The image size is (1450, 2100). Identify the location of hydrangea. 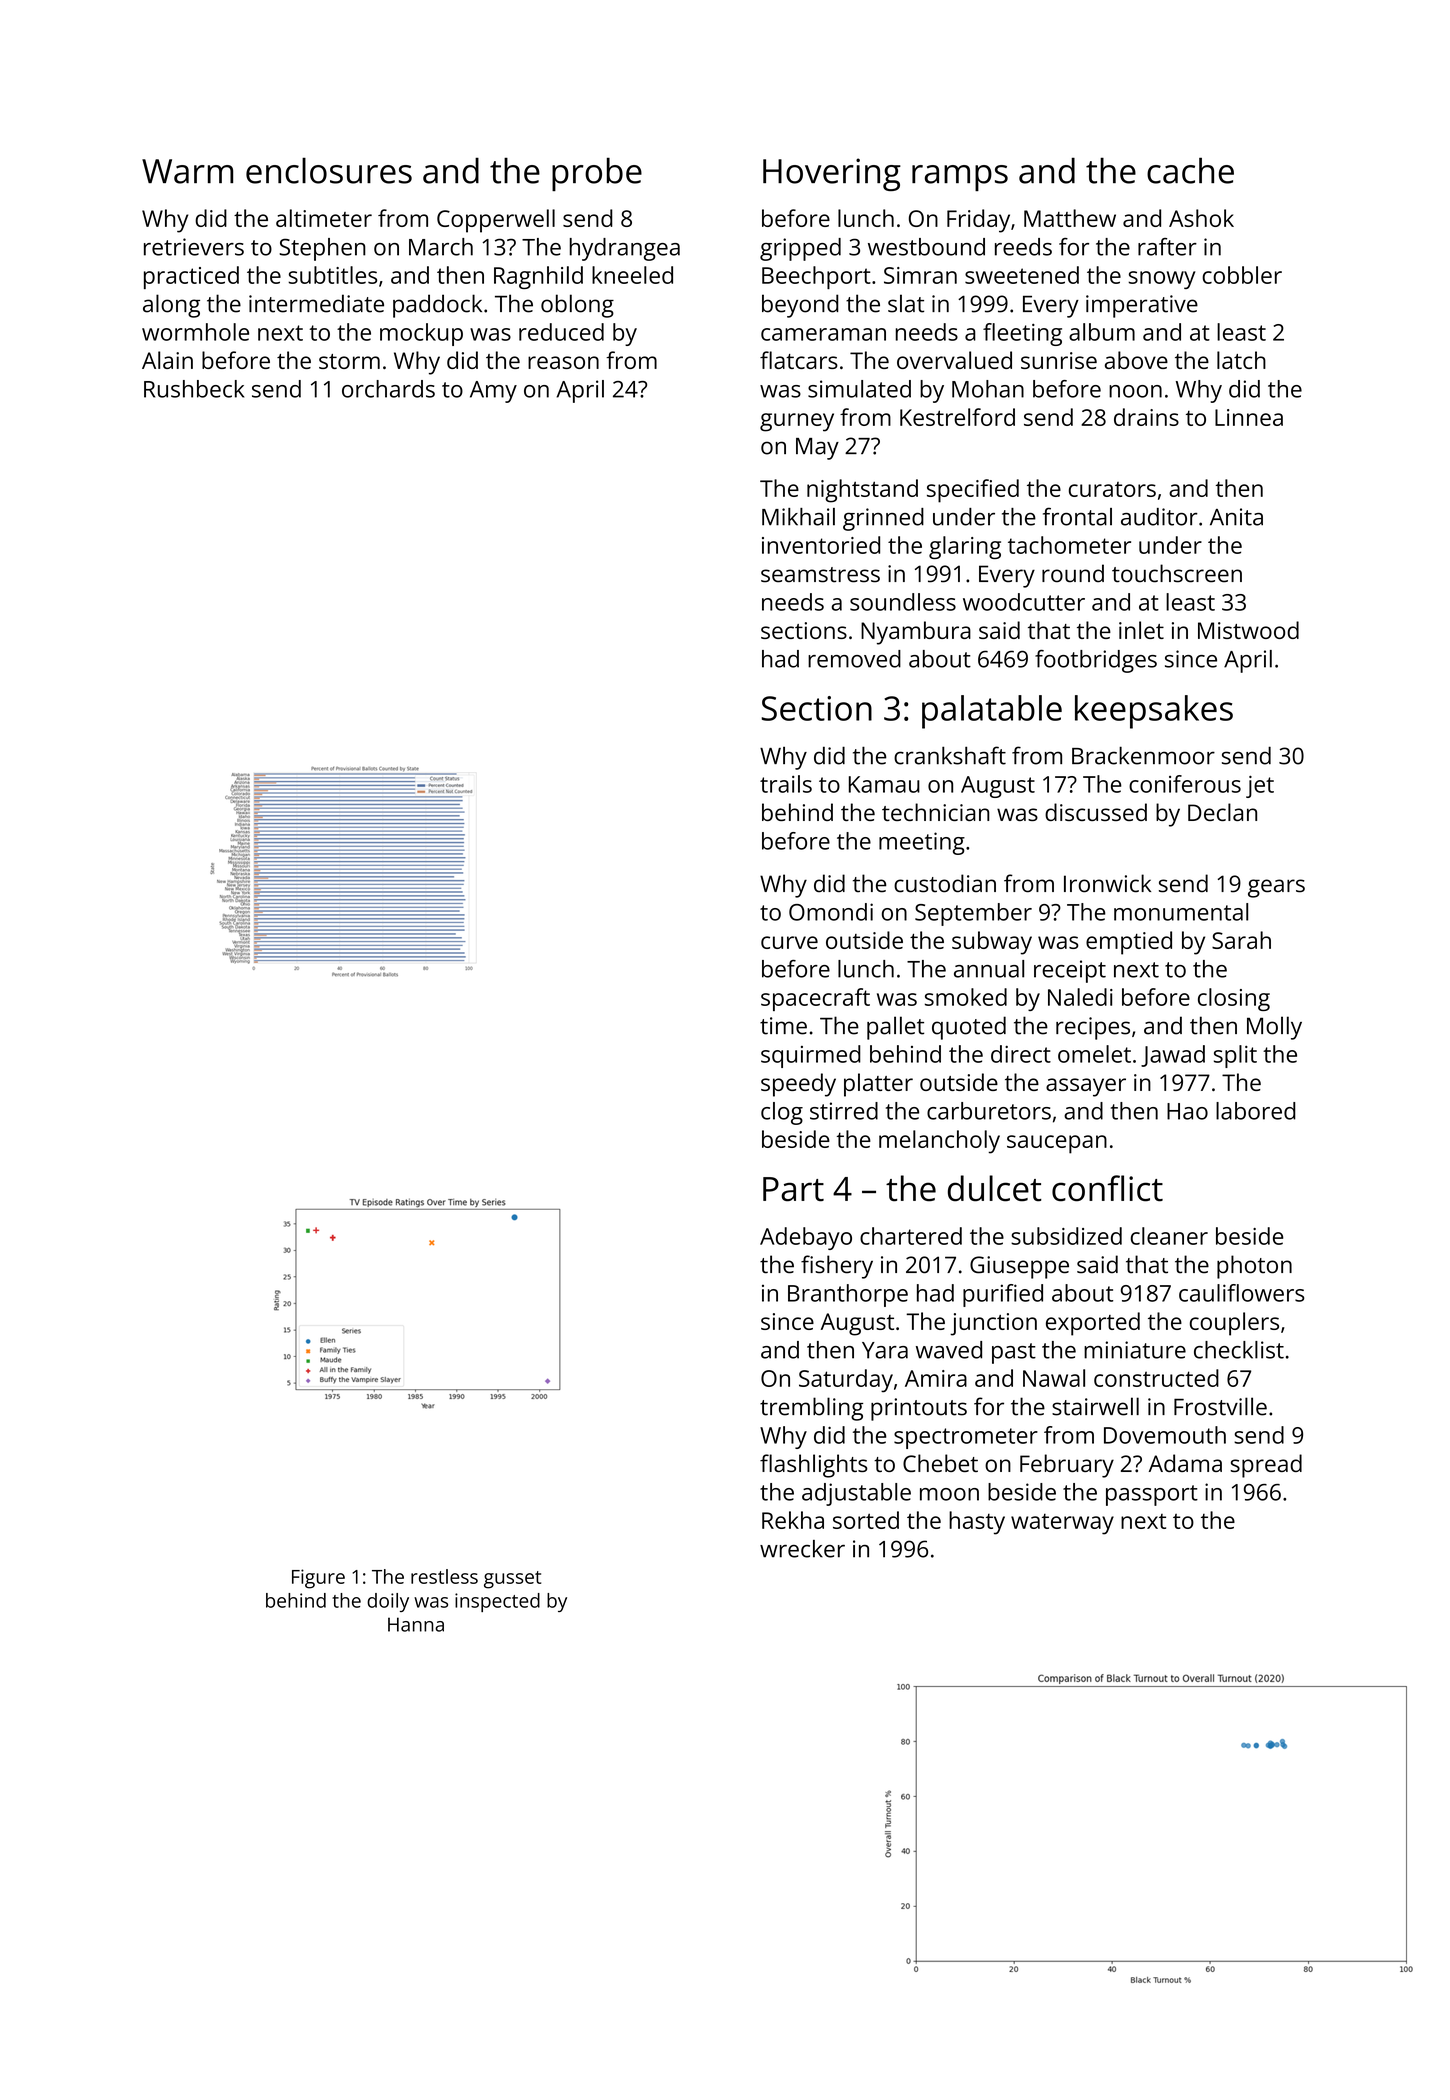
(625, 249).
